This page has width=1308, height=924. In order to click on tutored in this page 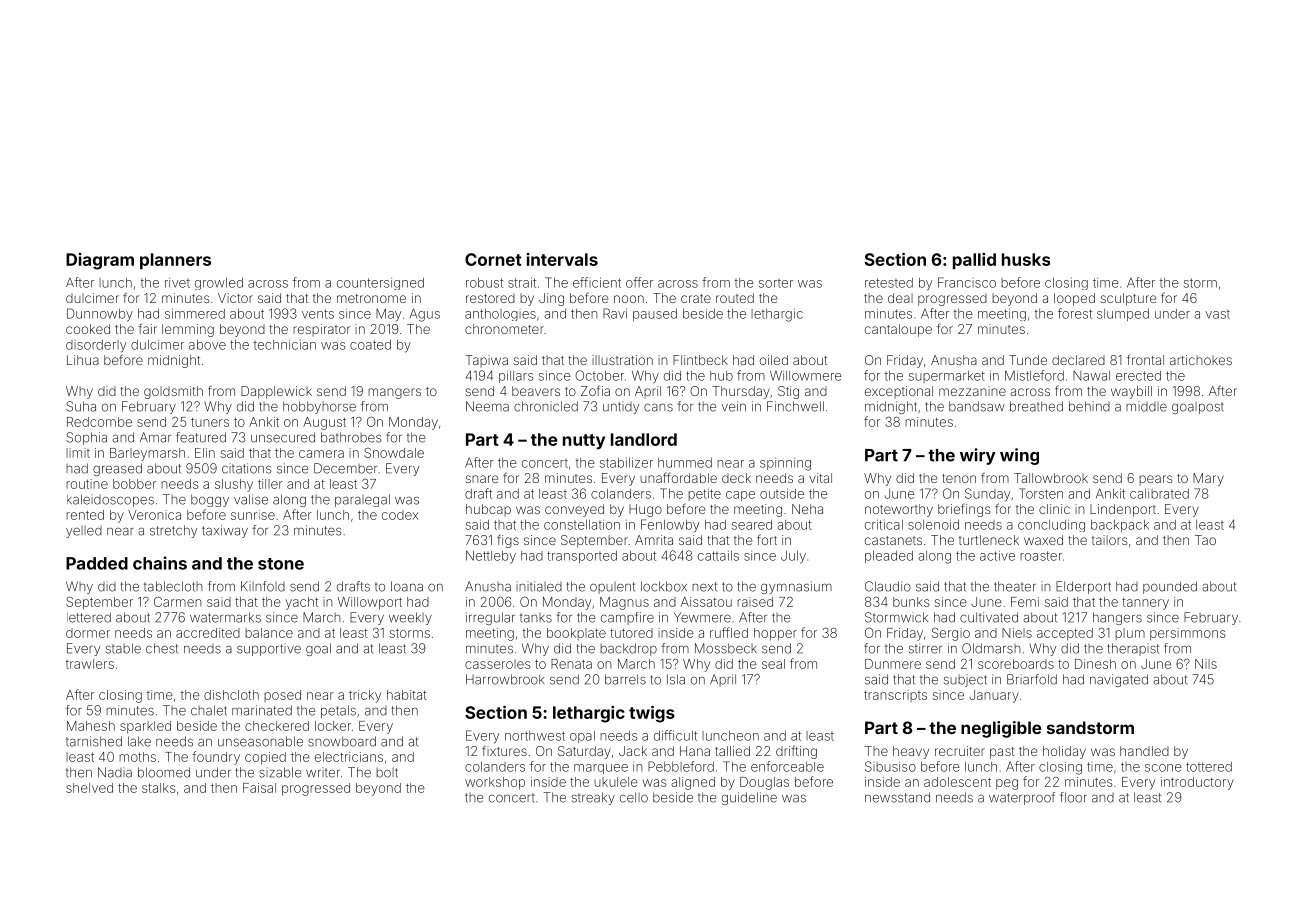, I will do `click(631, 633)`.
